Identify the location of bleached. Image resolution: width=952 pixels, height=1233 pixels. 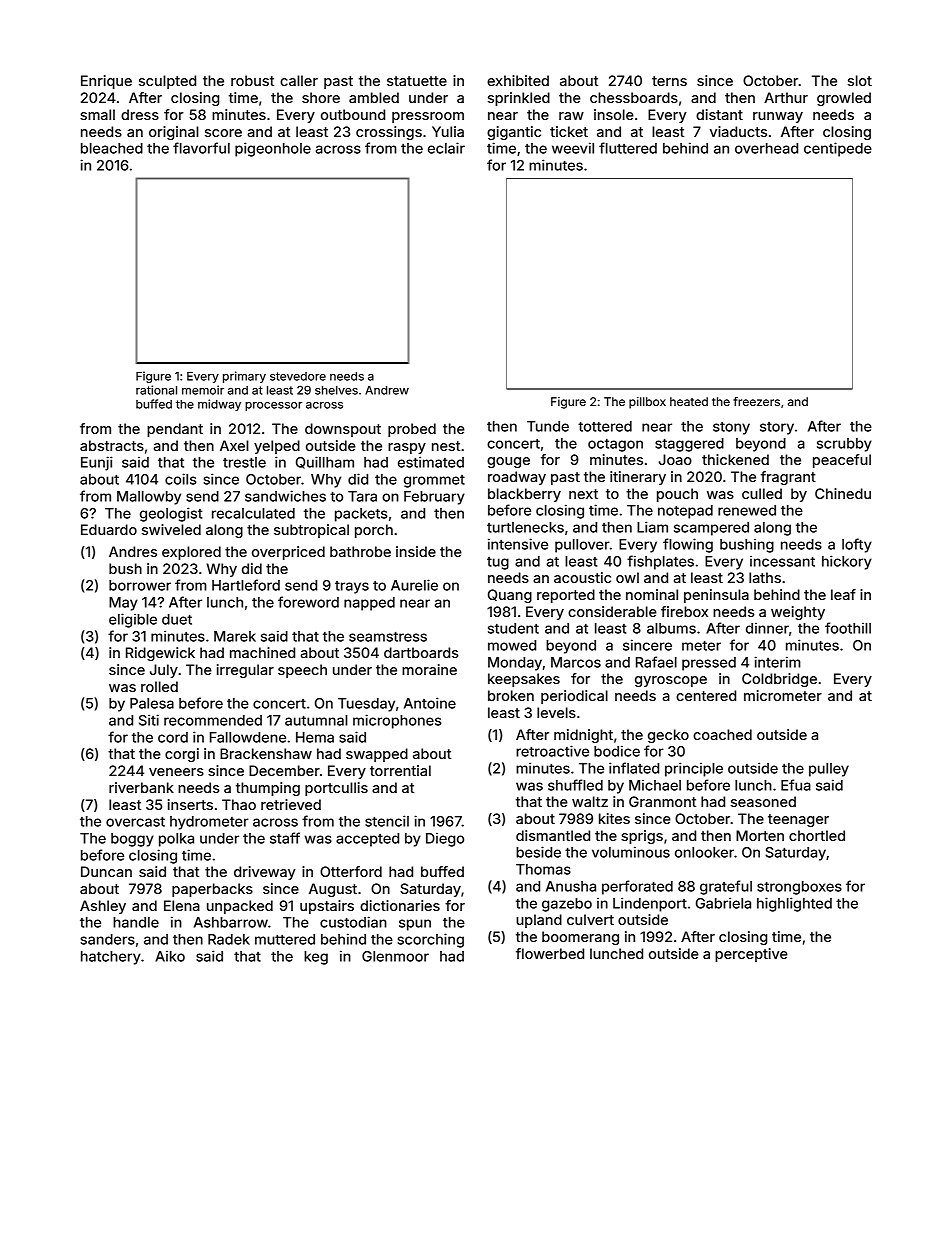
(112, 148).
